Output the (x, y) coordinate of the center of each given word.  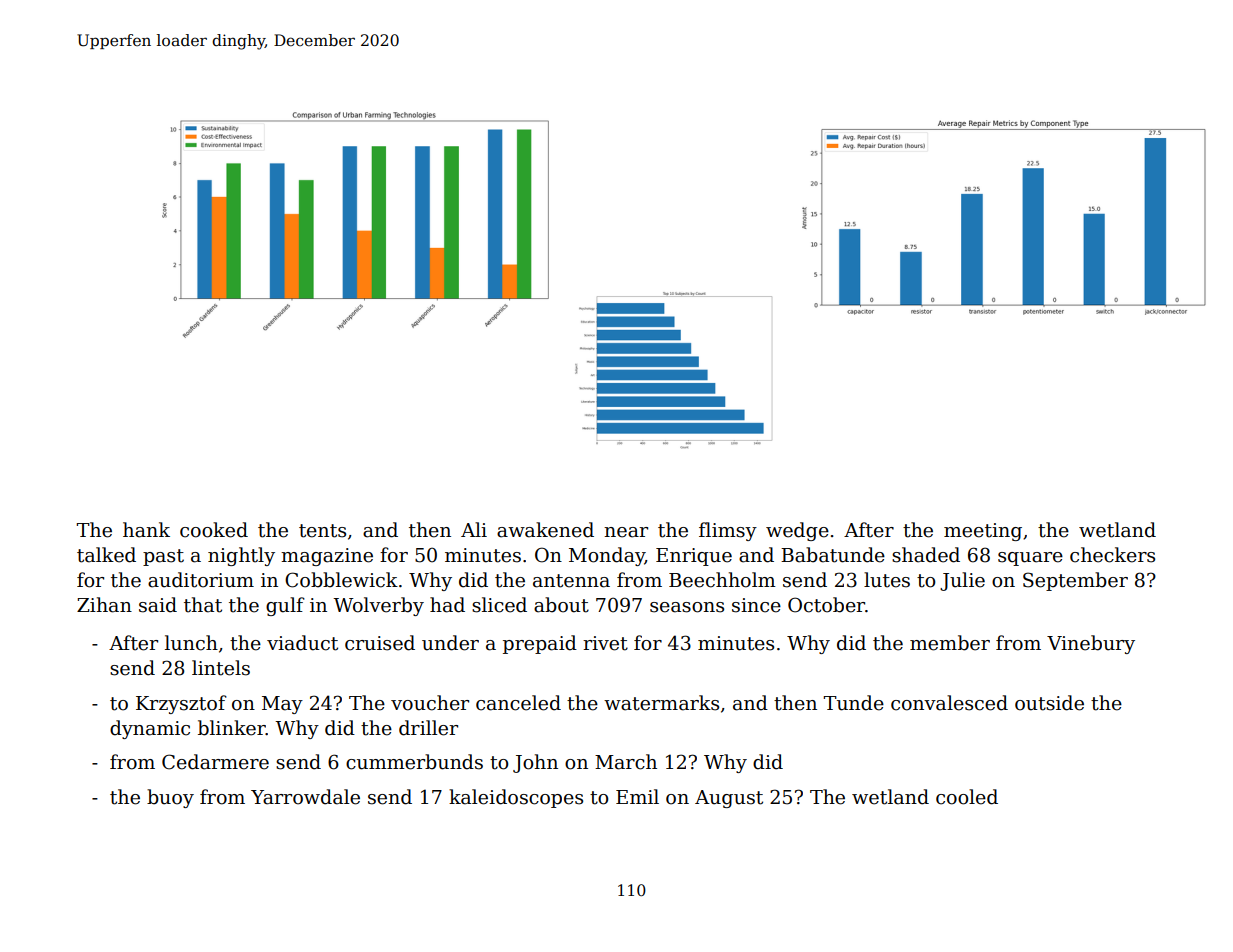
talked (106, 555)
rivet (605, 643)
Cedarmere (215, 762)
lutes (887, 580)
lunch (191, 643)
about (561, 605)
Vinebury (1091, 644)
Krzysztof (181, 704)
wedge (797, 531)
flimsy (728, 531)
